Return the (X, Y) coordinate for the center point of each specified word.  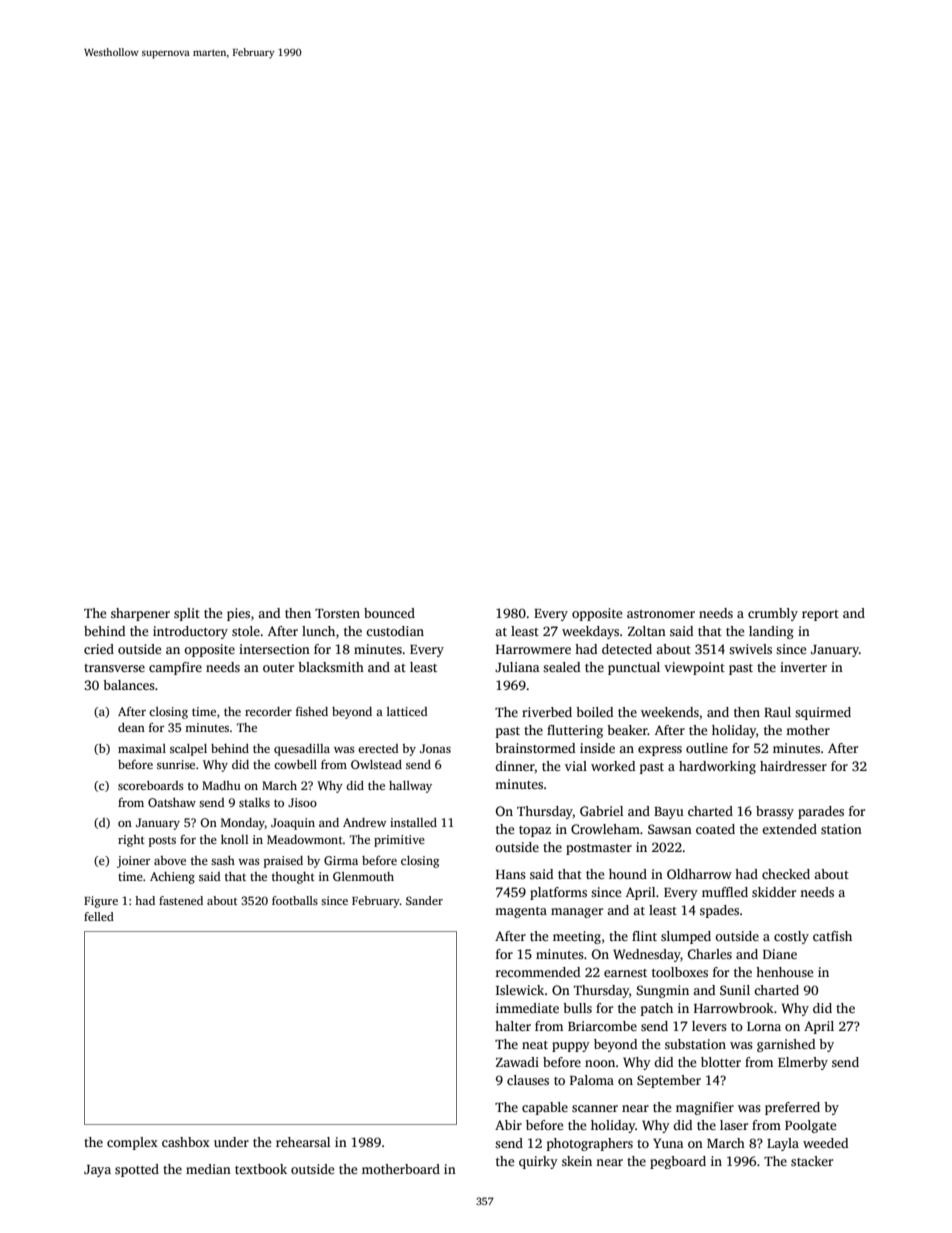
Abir (508, 1125)
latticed (407, 711)
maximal (142, 748)
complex (132, 1143)
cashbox (186, 1142)
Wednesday (647, 955)
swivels (750, 649)
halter (513, 1026)
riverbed (547, 712)
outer (278, 668)
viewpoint (694, 668)
